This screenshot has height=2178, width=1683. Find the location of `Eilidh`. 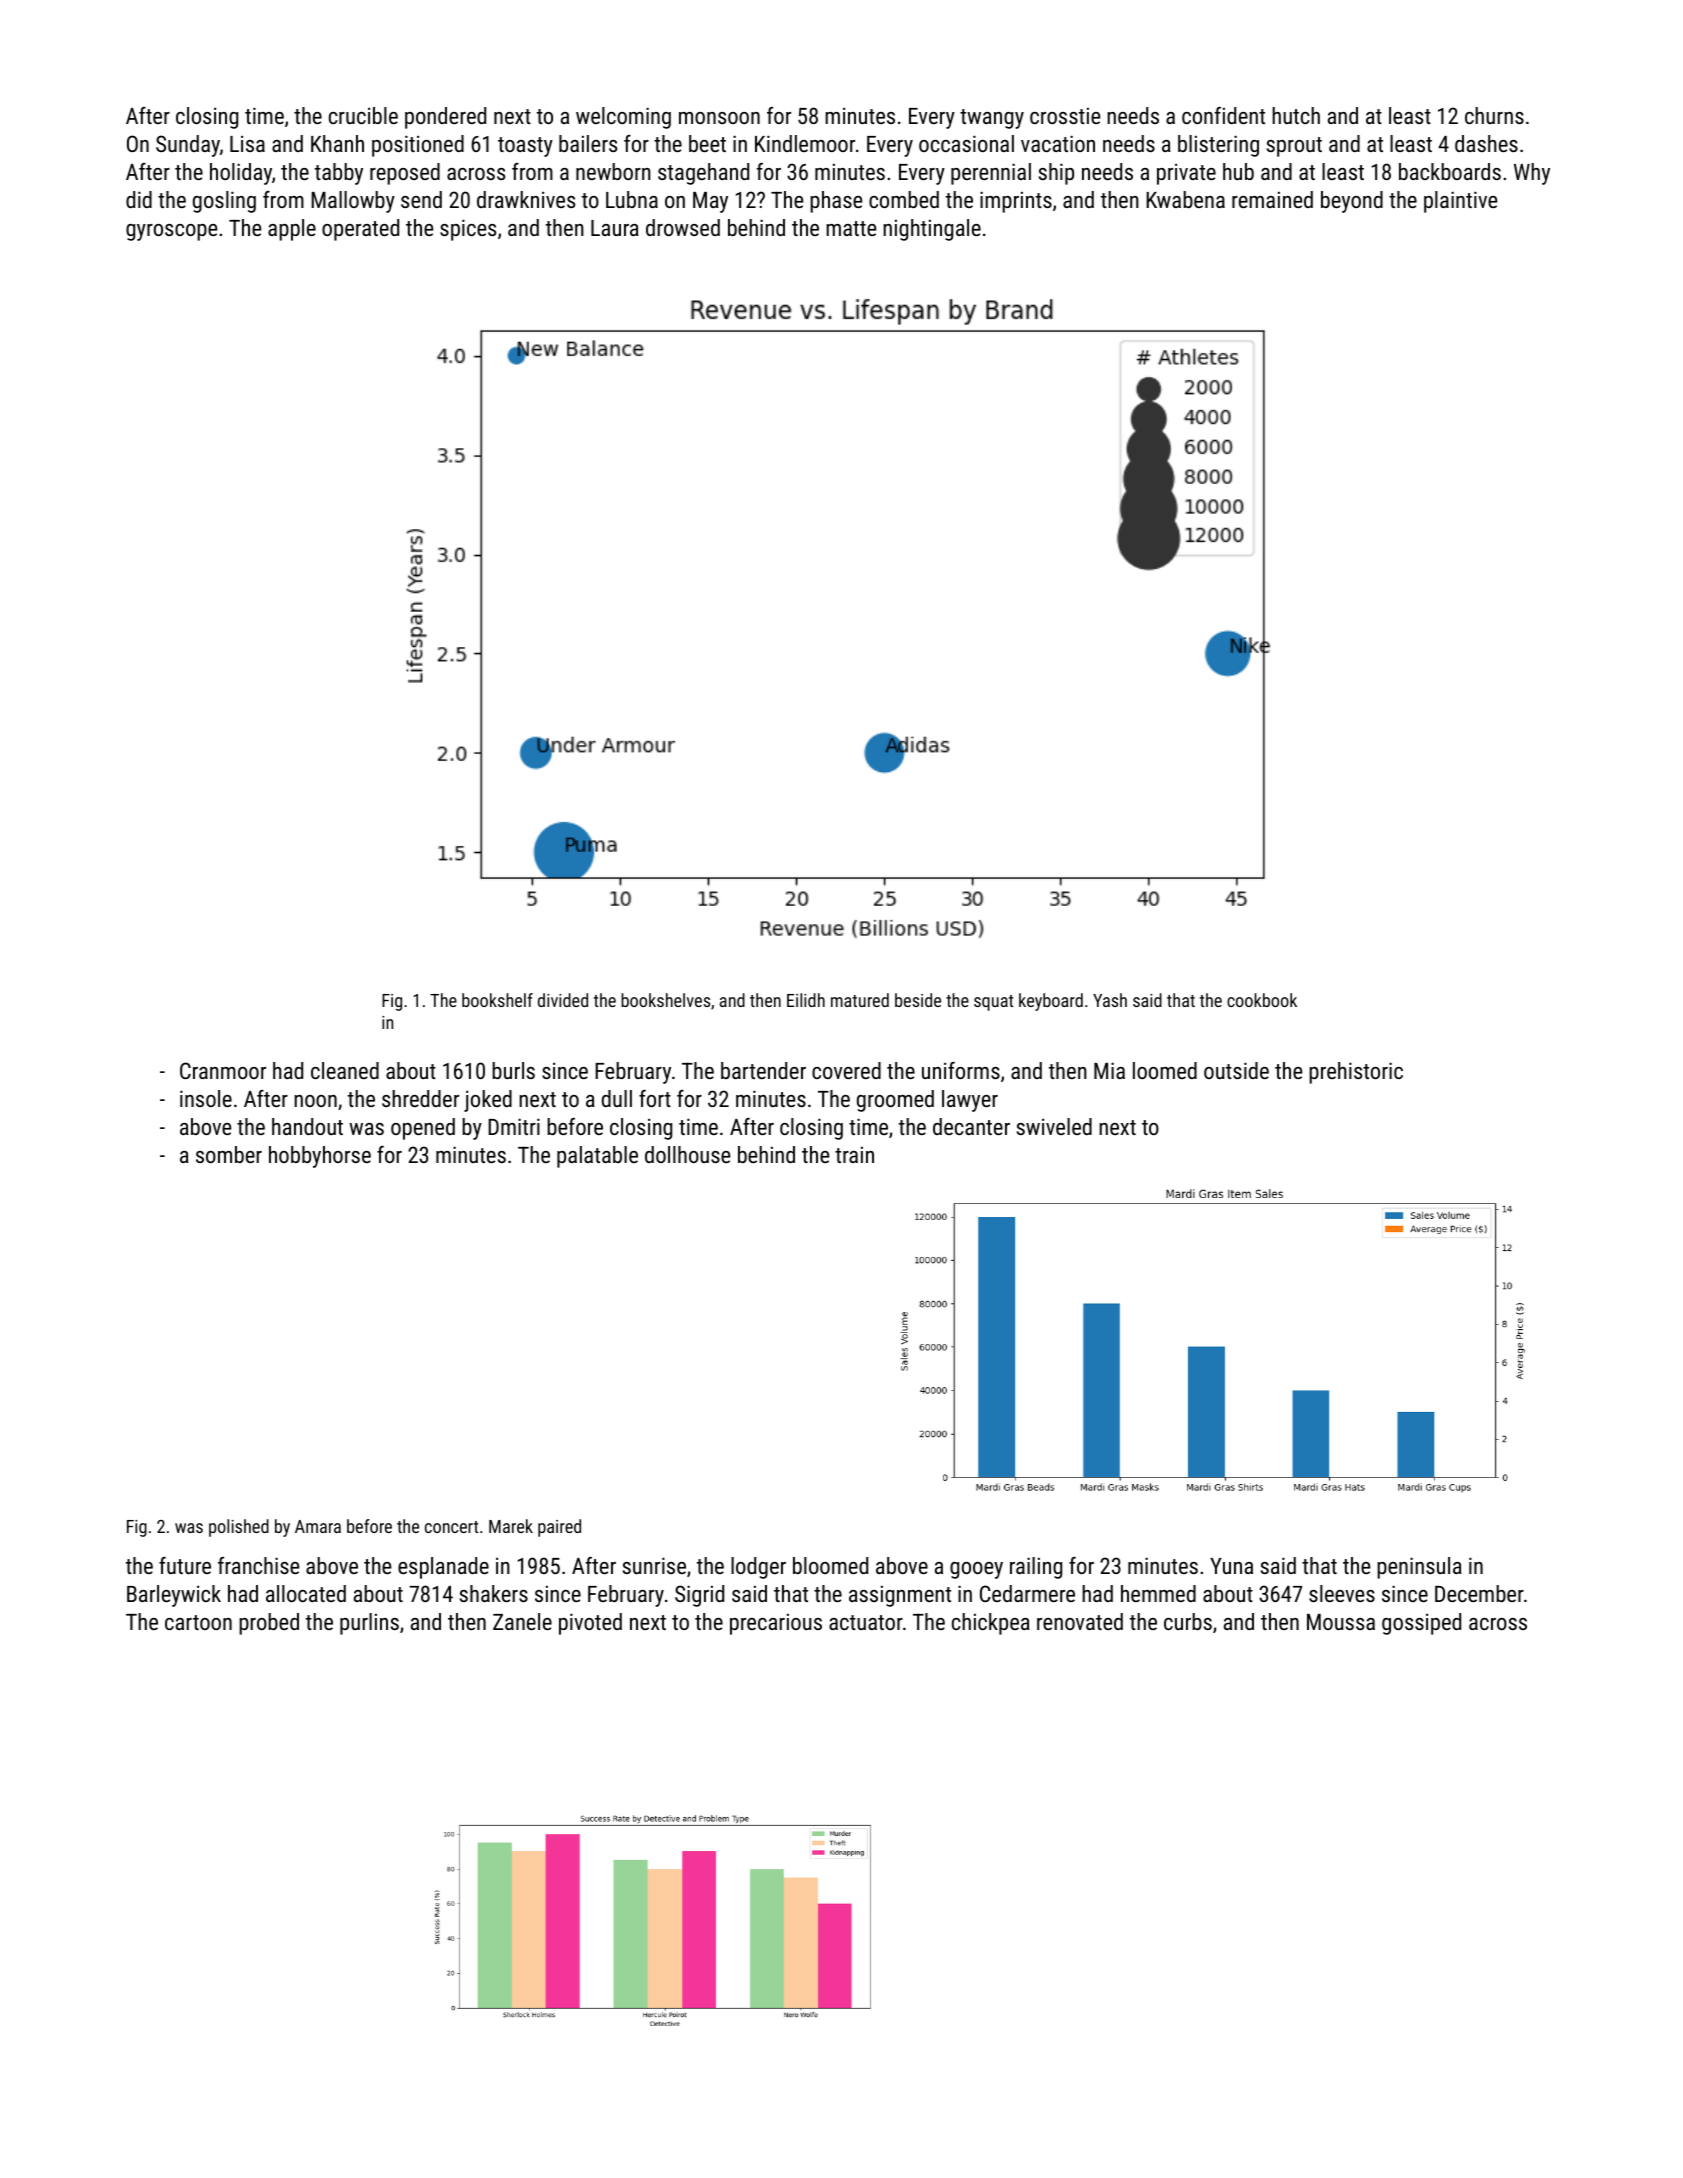

Eilidh is located at coordinates (806, 1000).
